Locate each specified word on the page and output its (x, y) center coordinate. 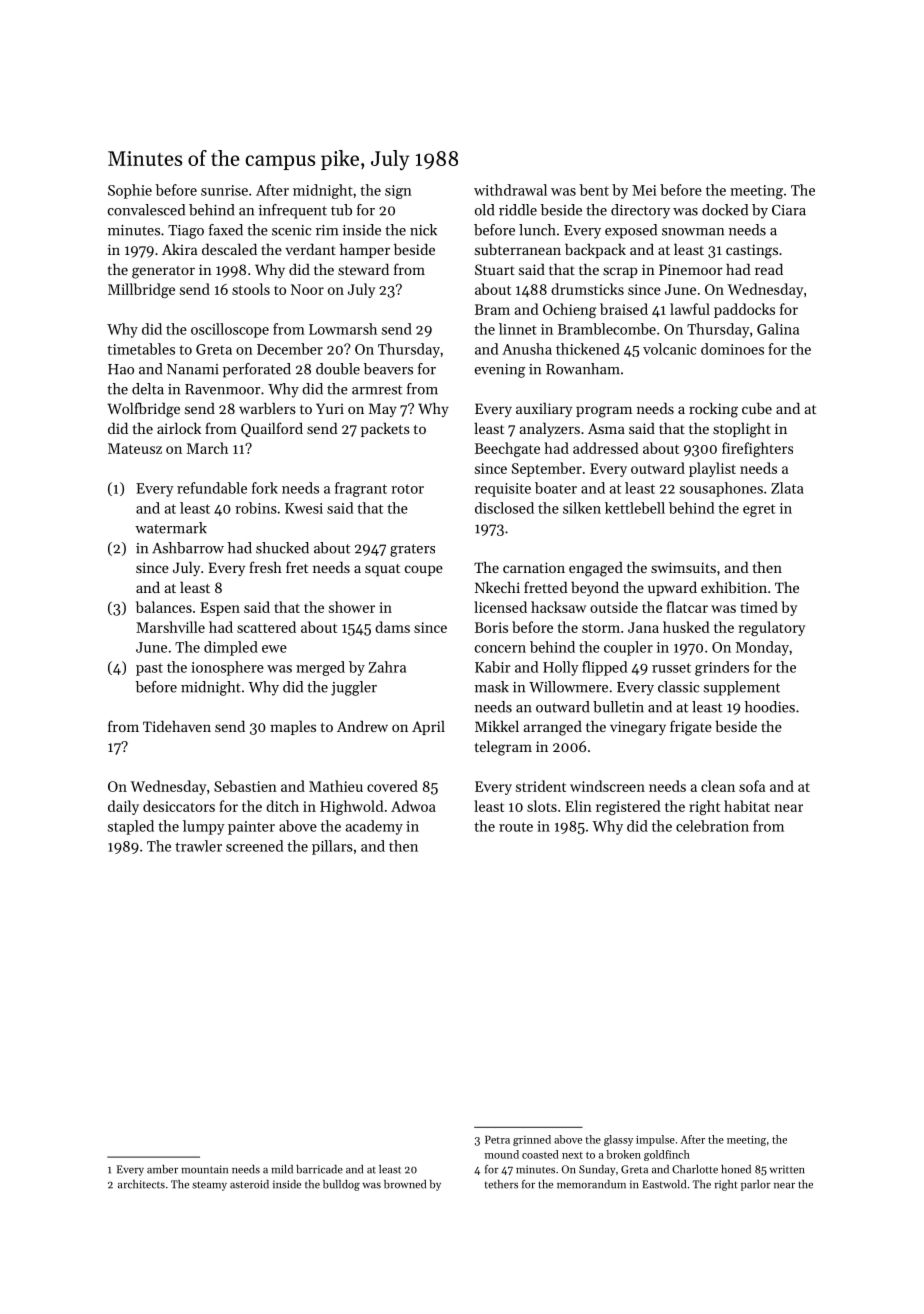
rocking (713, 410)
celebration (712, 826)
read (769, 269)
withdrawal (510, 190)
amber (162, 1169)
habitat (747, 806)
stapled (131, 827)
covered (392, 786)
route (516, 827)
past (149, 669)
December (290, 349)
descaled (229, 249)
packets (385, 430)
